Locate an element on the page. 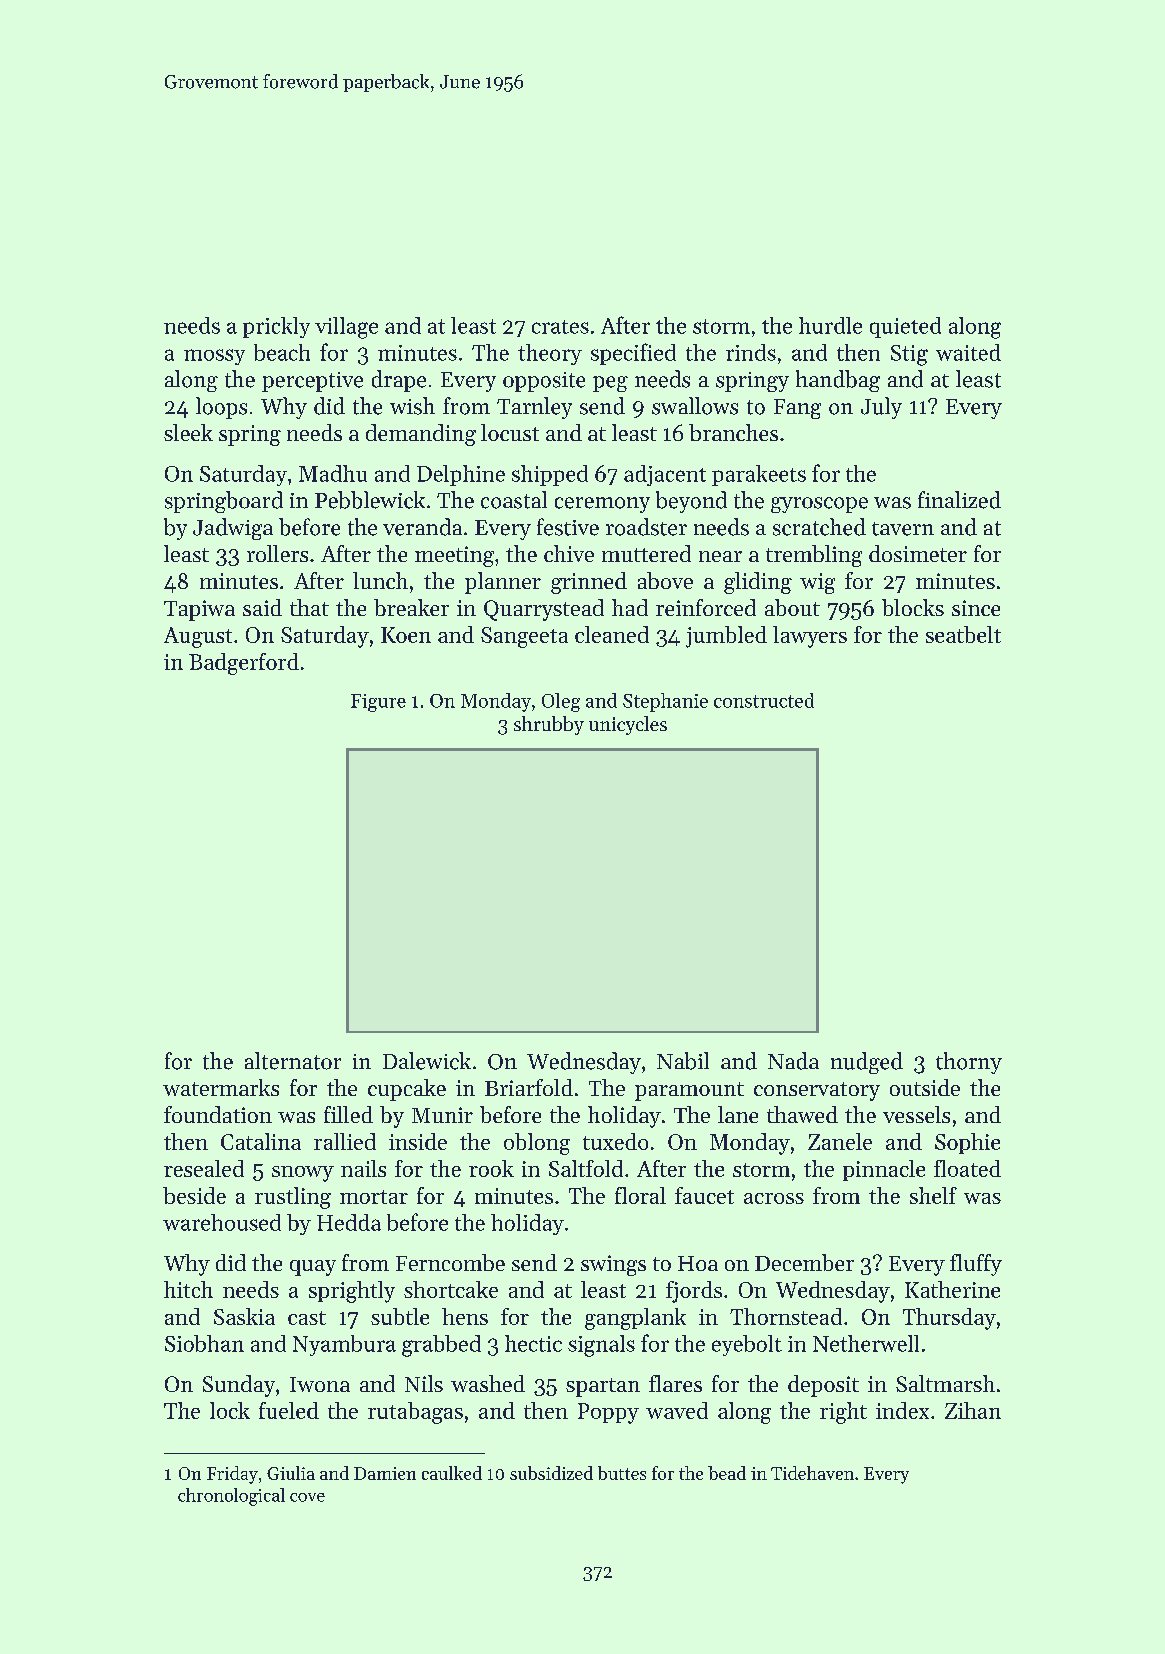  hitch is located at coordinates (188, 1289).
